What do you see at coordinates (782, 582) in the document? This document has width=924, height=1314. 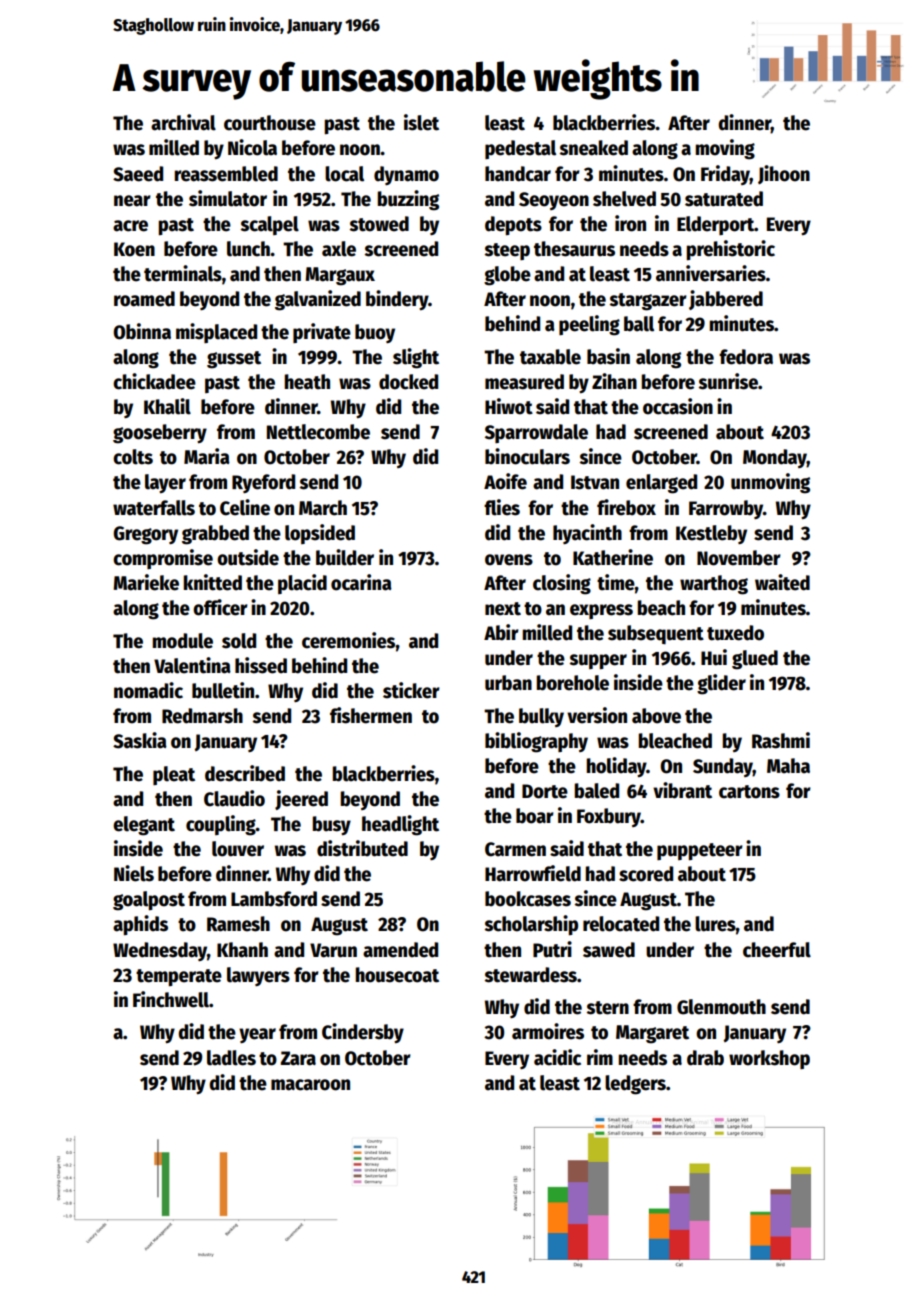 I see `waited` at bounding box center [782, 582].
